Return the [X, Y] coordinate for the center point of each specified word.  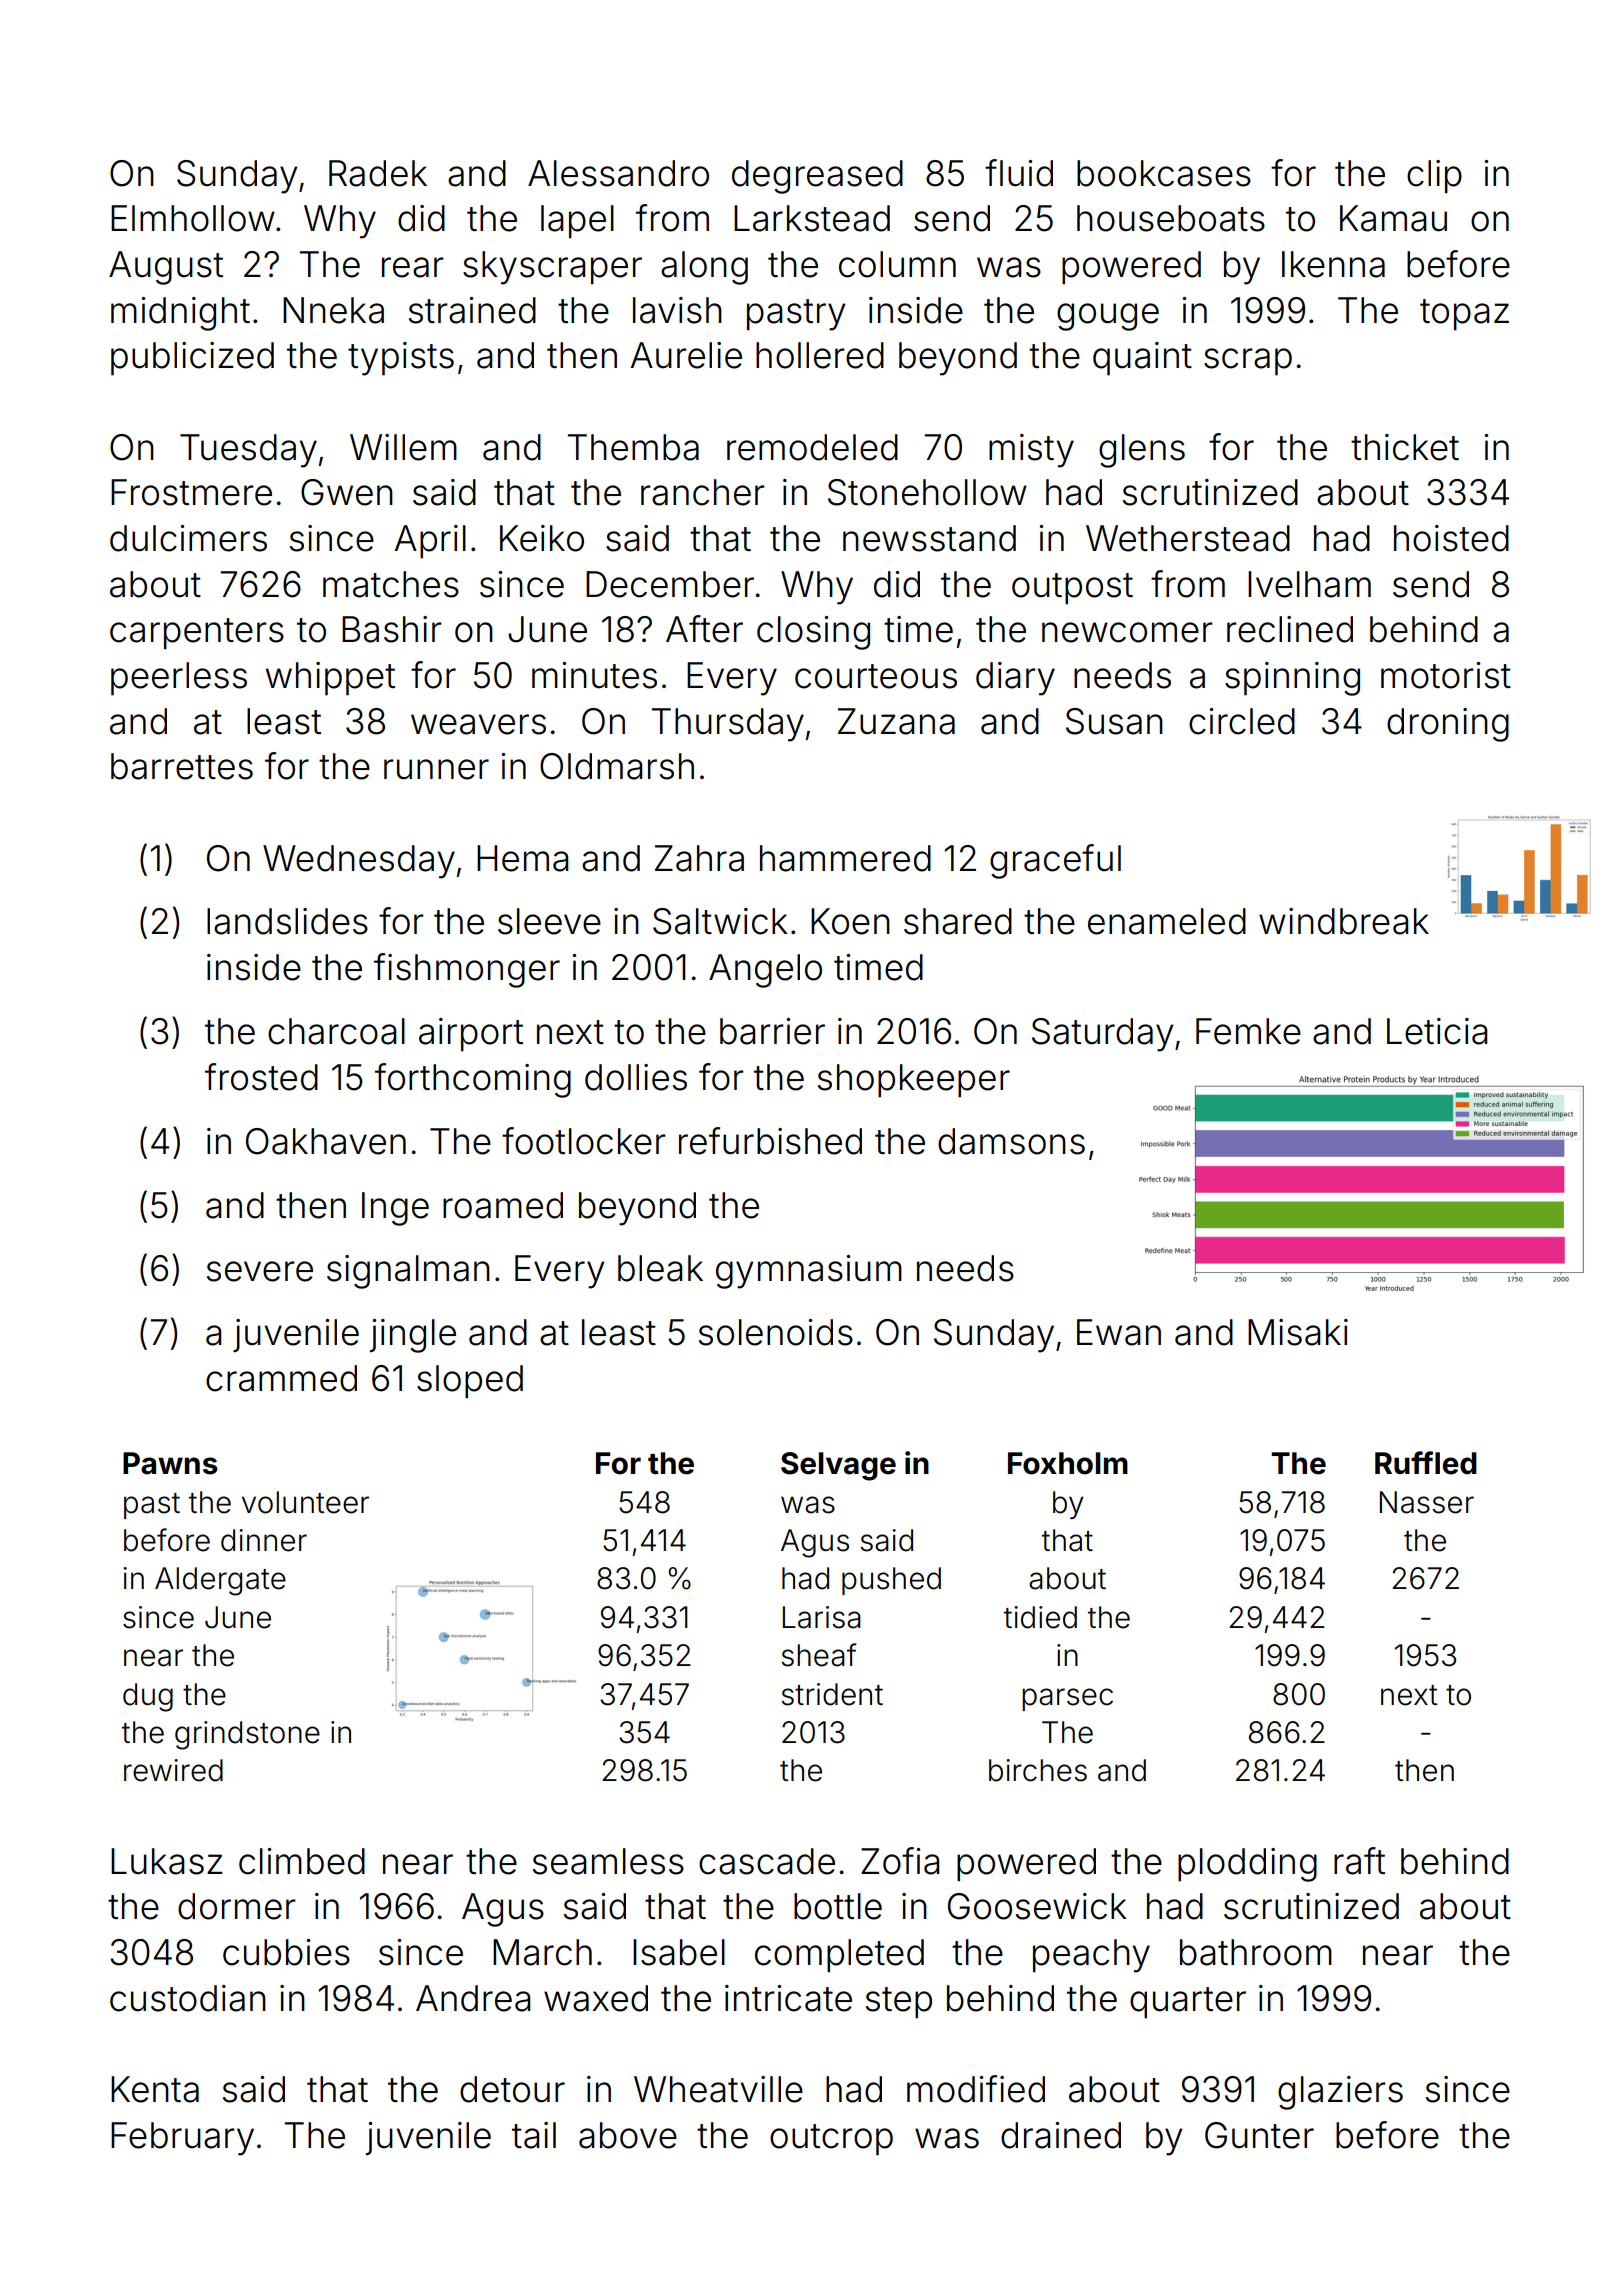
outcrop [831, 2140]
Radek [378, 173]
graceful [1055, 861]
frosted [261, 1077]
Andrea [473, 1998]
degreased [817, 177]
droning [1448, 725]
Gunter [1259, 2135]
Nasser [1427, 1502]
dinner [264, 1540]
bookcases [1164, 173]
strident [832, 1694]
